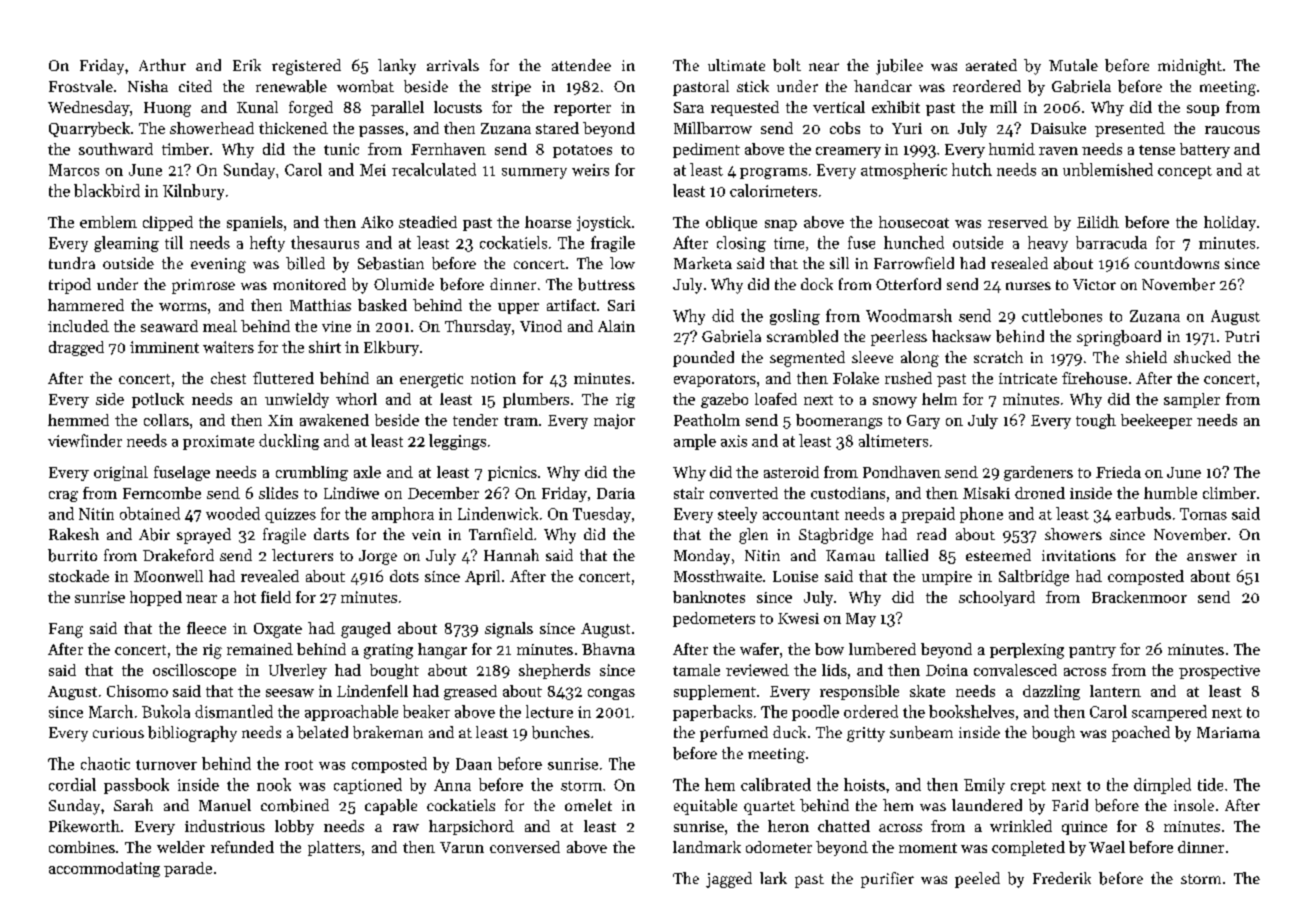 This image has width=1308, height=924. Describe the element at coordinates (245, 597) in the image. I see `hot` at that location.
